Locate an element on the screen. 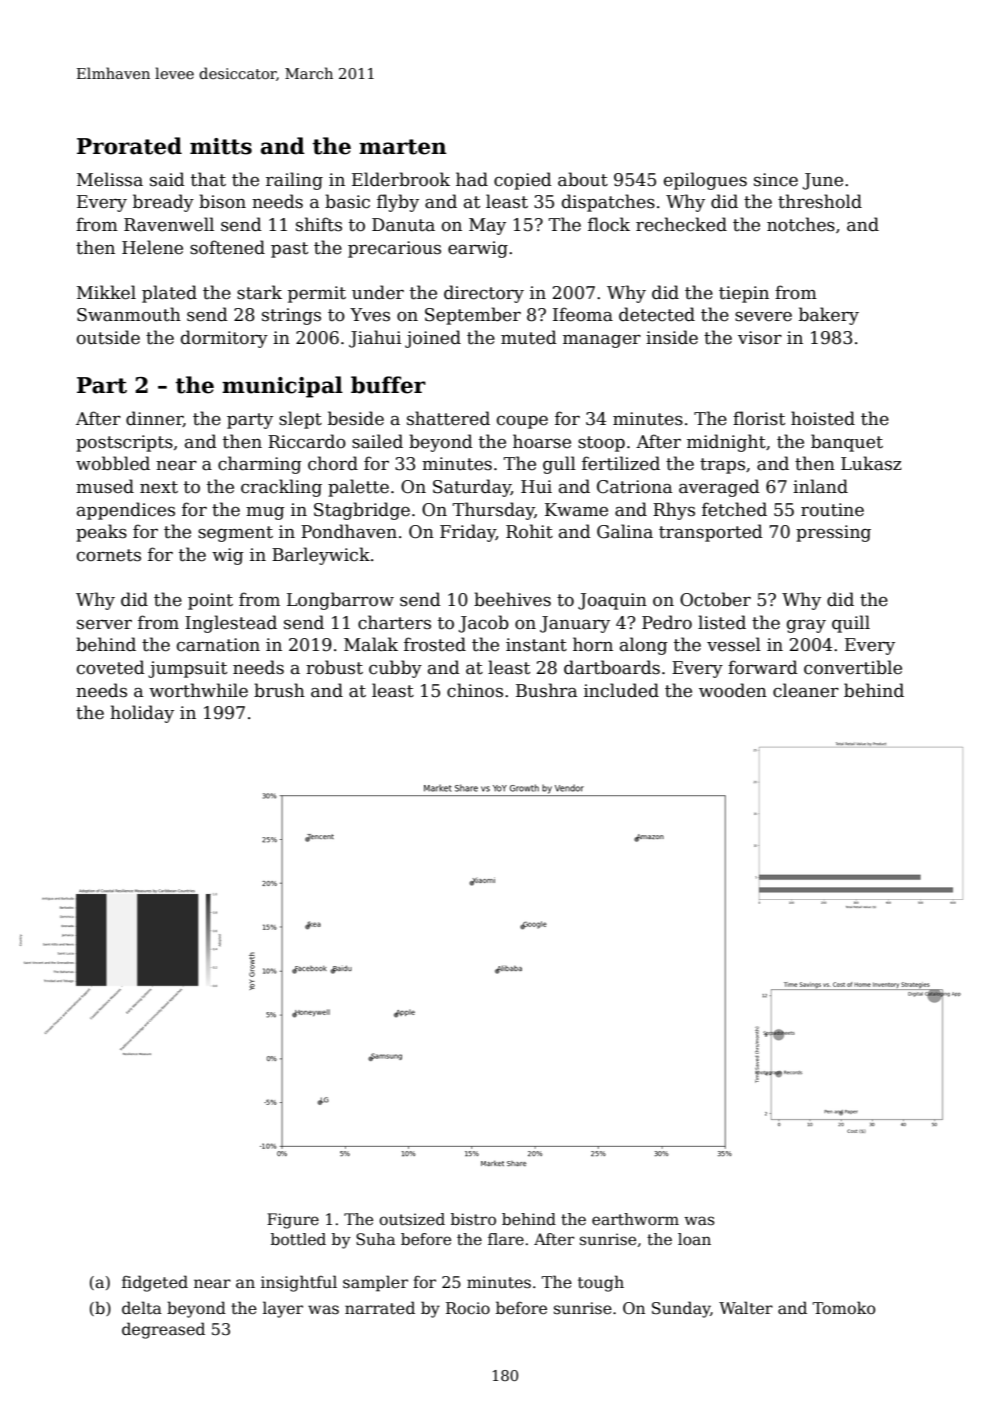  holiday is located at coordinates (142, 714).
